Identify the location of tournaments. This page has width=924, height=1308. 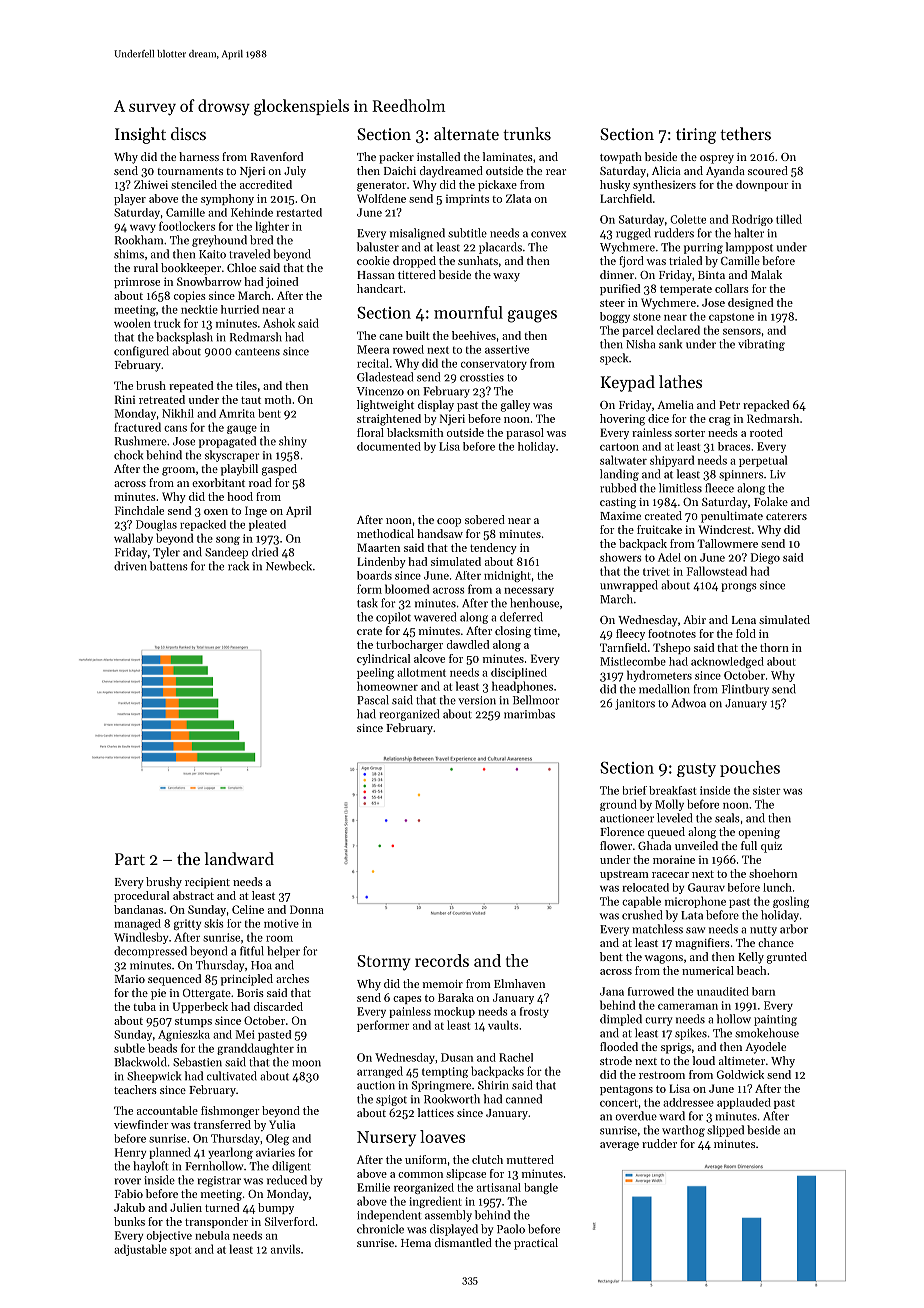
(190, 171).
